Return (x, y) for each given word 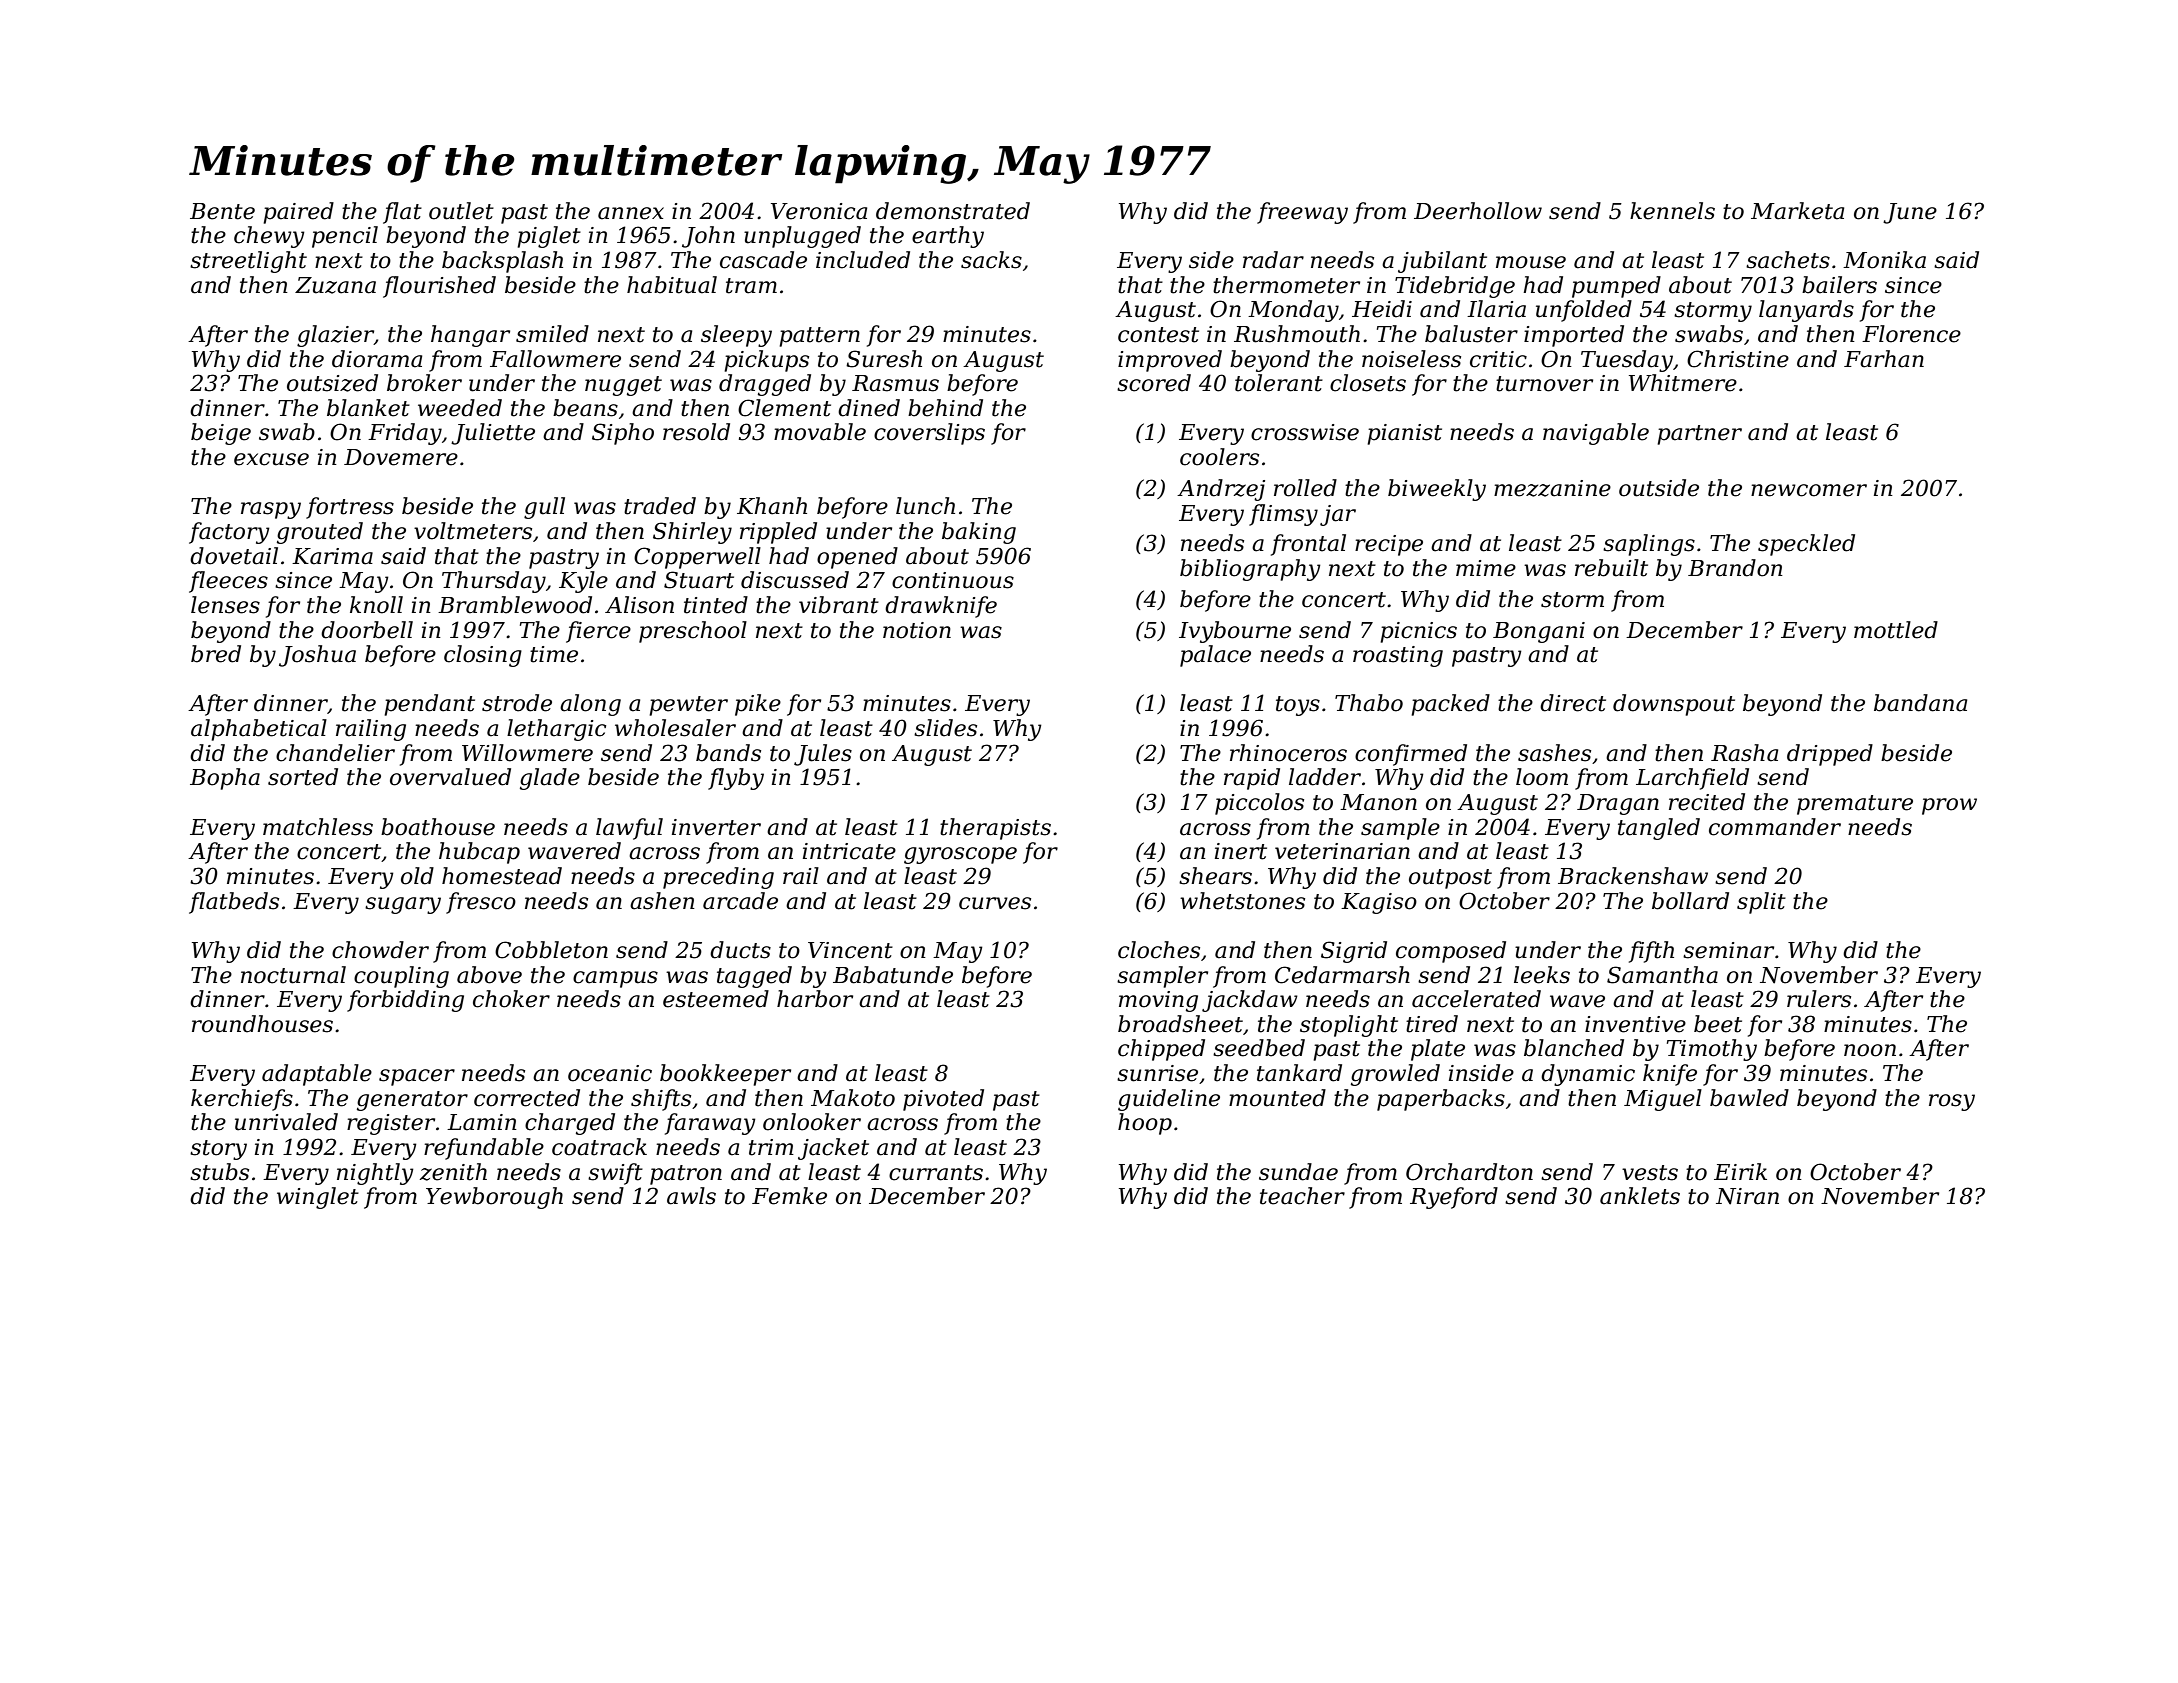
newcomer (1809, 490)
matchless (318, 827)
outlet (461, 211)
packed (1450, 705)
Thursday (494, 582)
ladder (1325, 777)
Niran (1747, 1196)
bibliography (1250, 570)
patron (686, 1175)
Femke (789, 1196)
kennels (1672, 211)
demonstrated (953, 211)
